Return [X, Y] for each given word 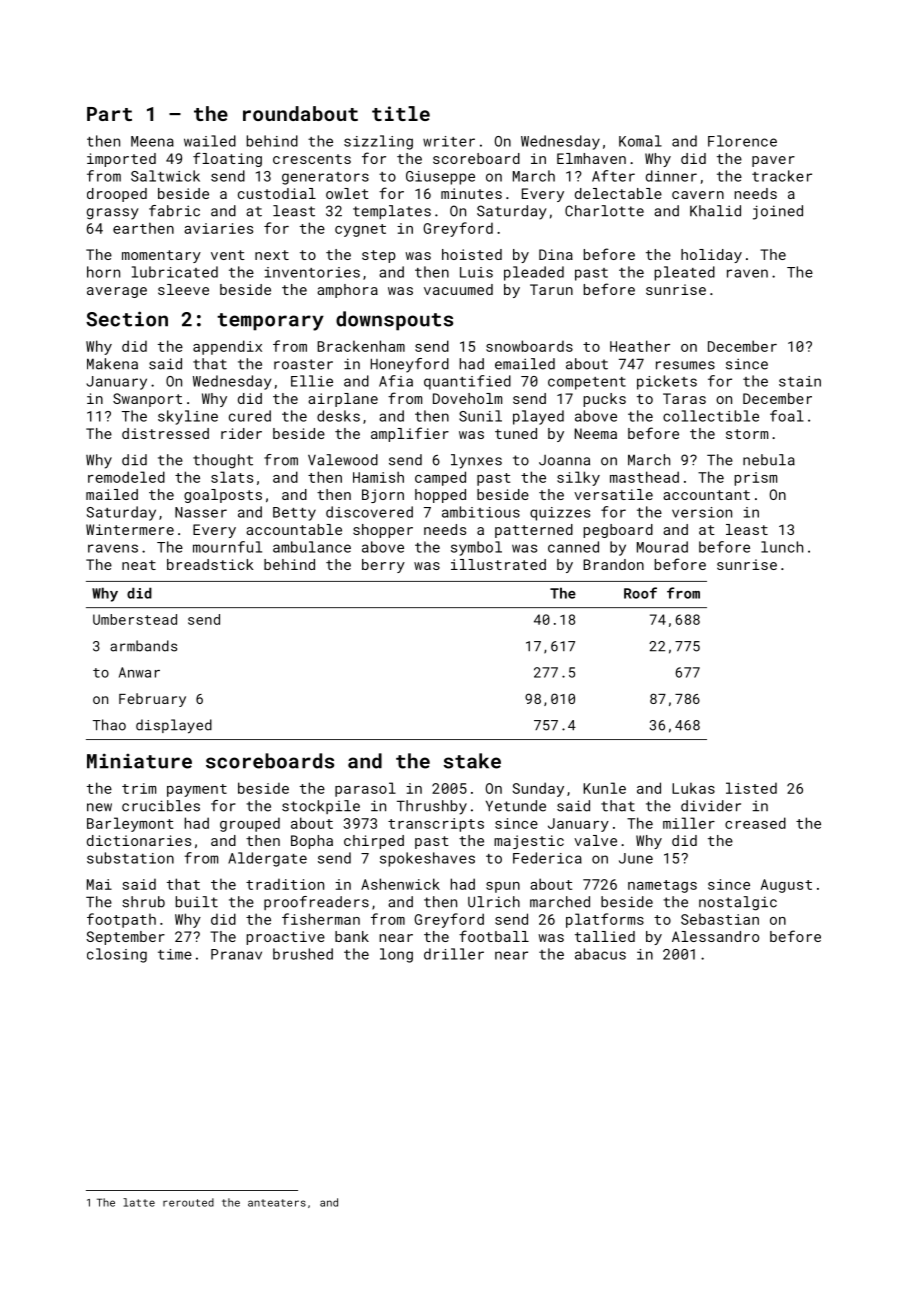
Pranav [236, 954]
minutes [471, 193]
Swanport [147, 400]
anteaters [277, 1203]
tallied [605, 936]
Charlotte [604, 211]
